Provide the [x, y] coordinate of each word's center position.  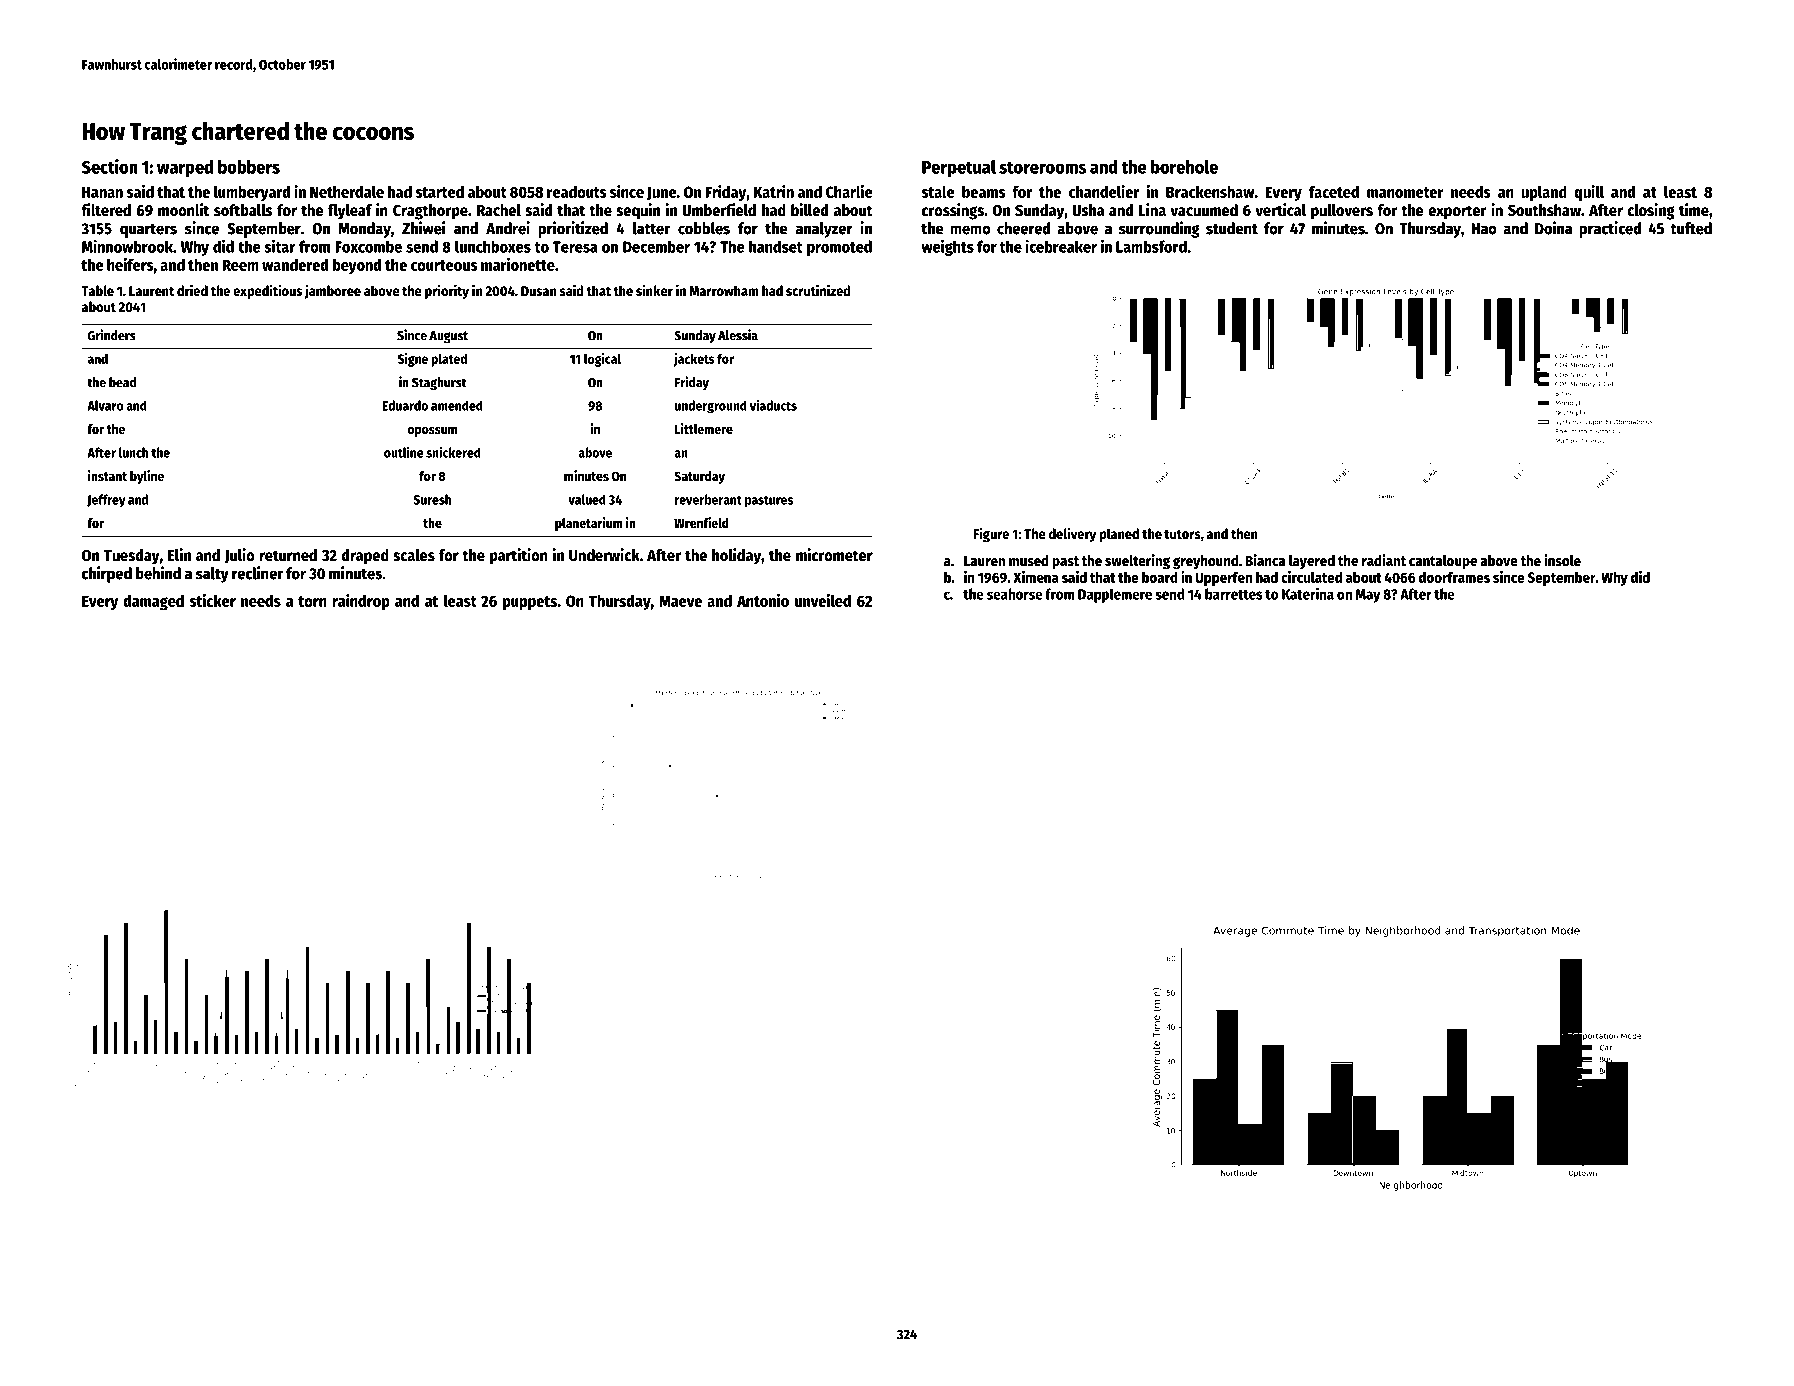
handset [776, 246]
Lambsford [1151, 246]
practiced [1610, 229]
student [1232, 228]
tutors [1182, 534]
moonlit [183, 210]
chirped [107, 574]
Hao [1484, 229]
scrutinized [818, 290]
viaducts [773, 405]
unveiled [823, 600]
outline [404, 452]
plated [449, 360]
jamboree [332, 291]
